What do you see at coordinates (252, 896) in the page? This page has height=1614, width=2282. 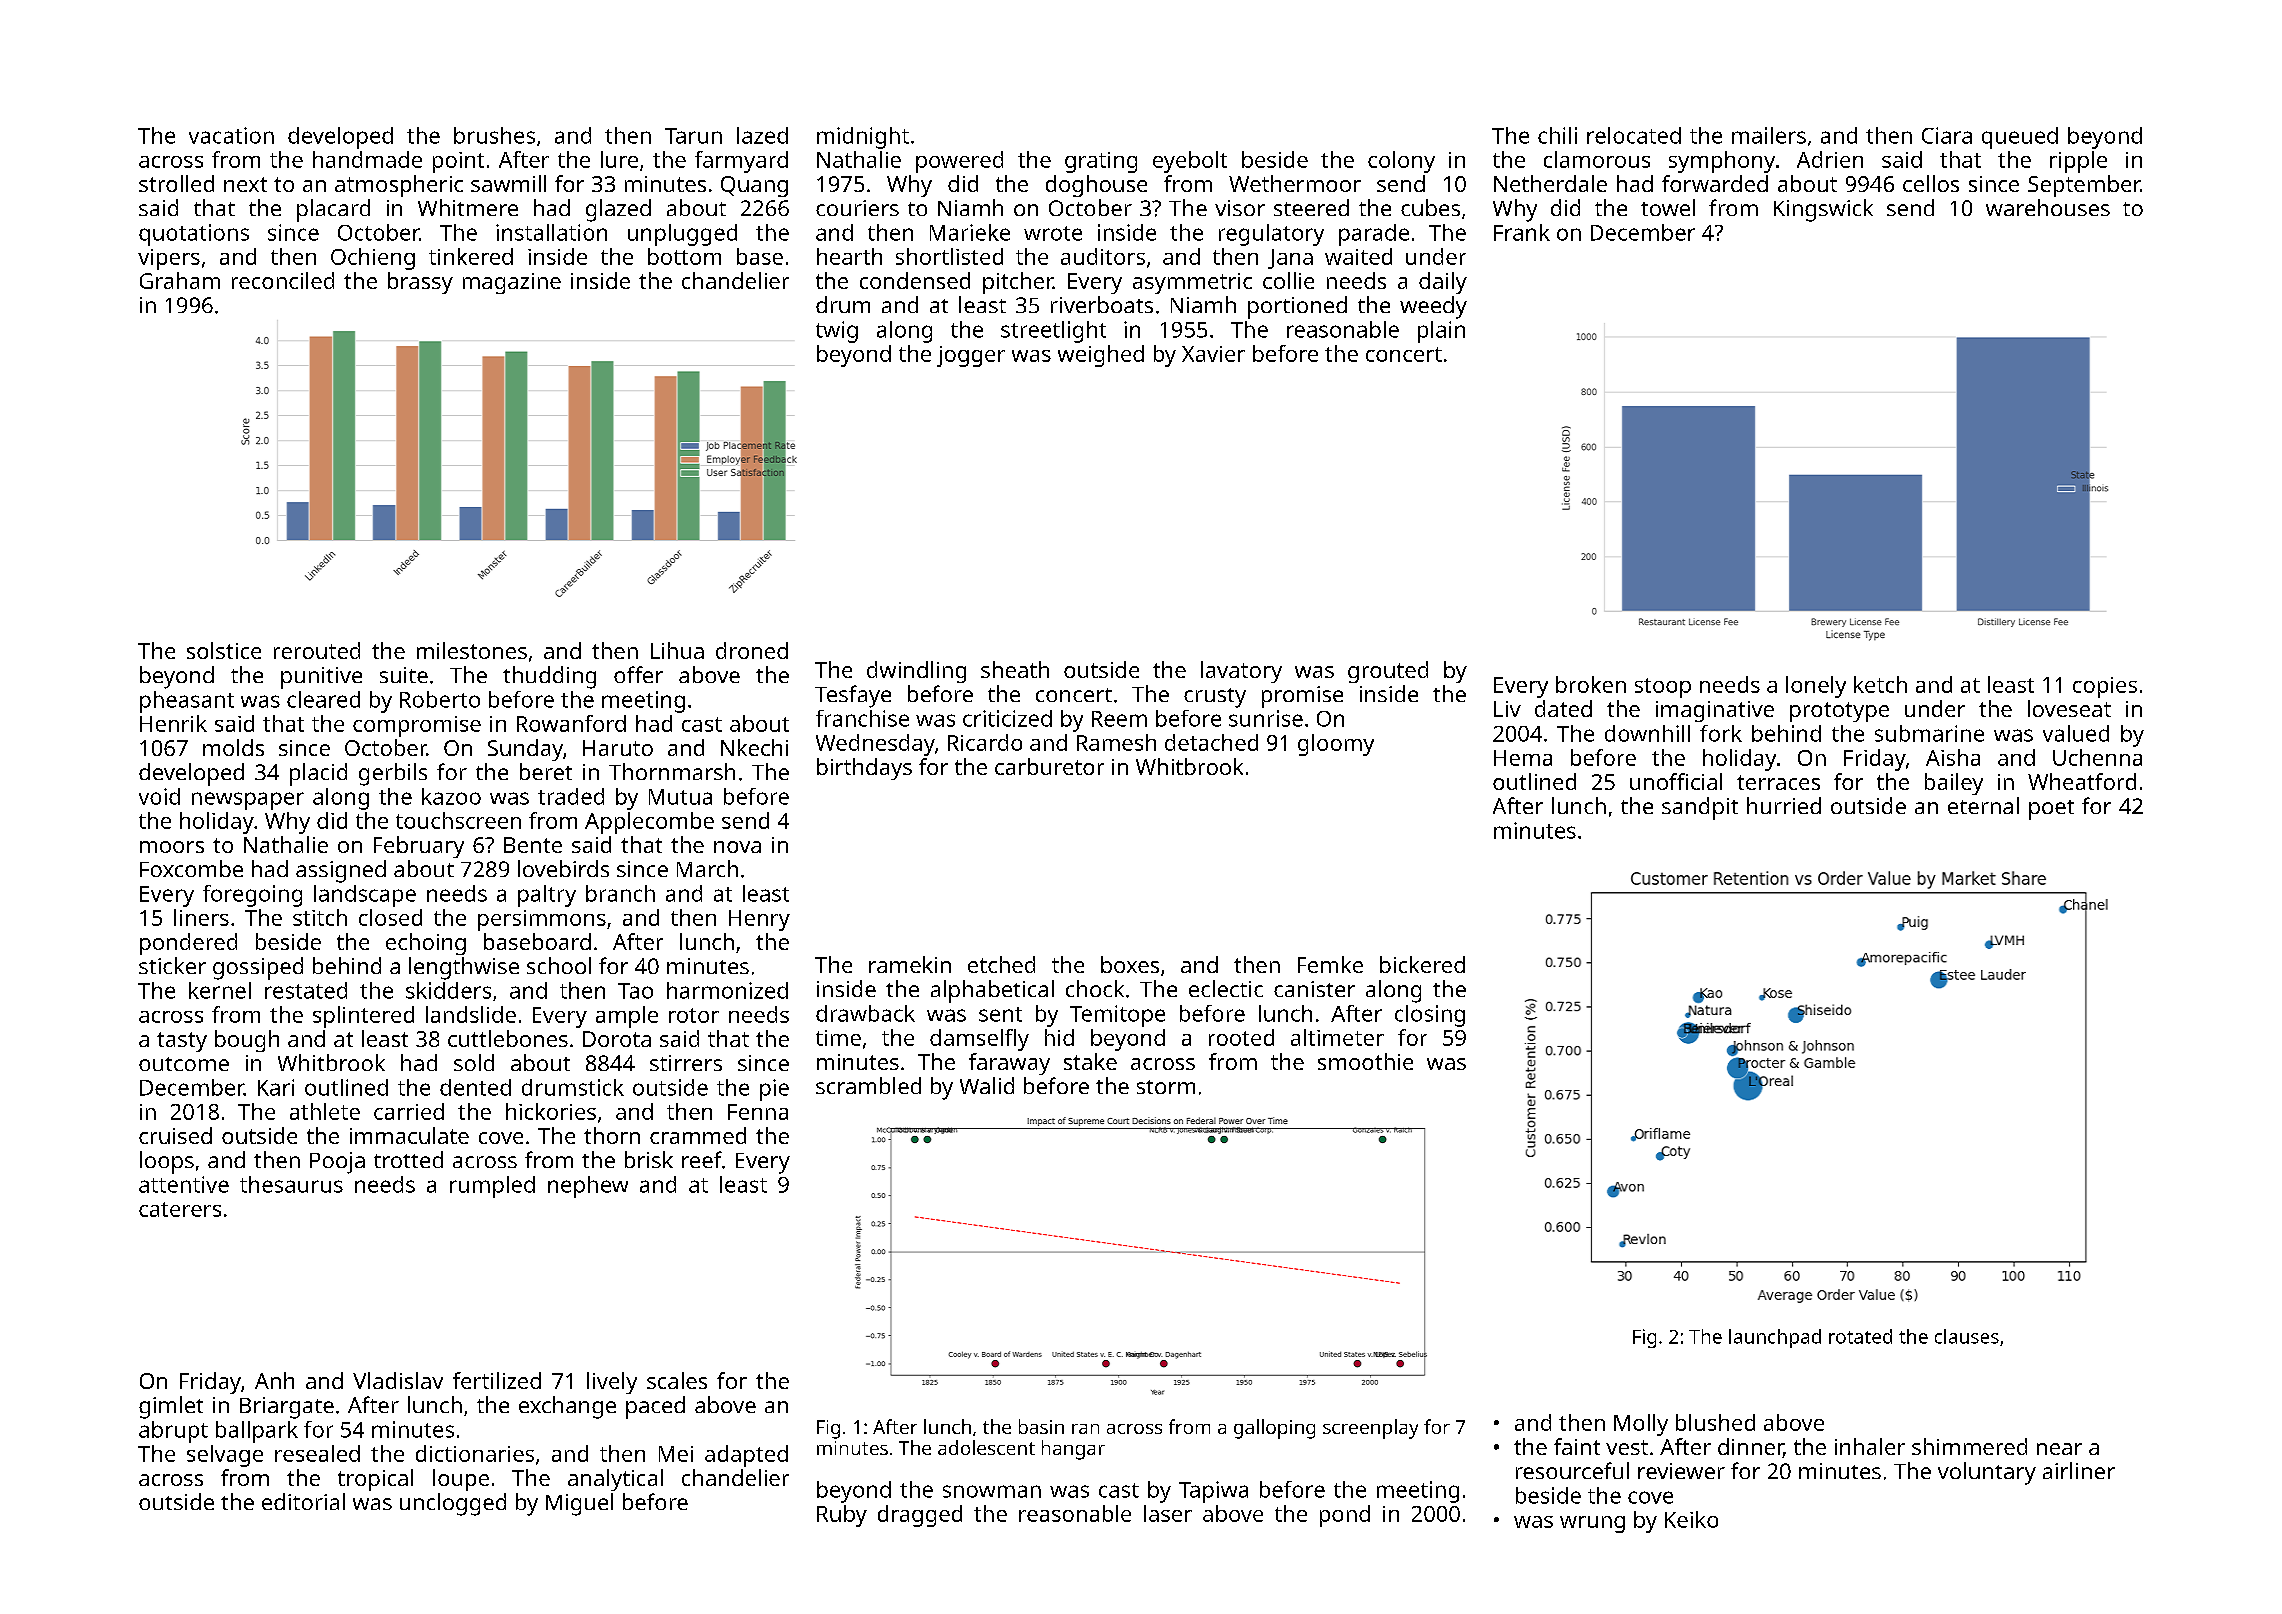 I see `foregoing` at bounding box center [252, 896].
